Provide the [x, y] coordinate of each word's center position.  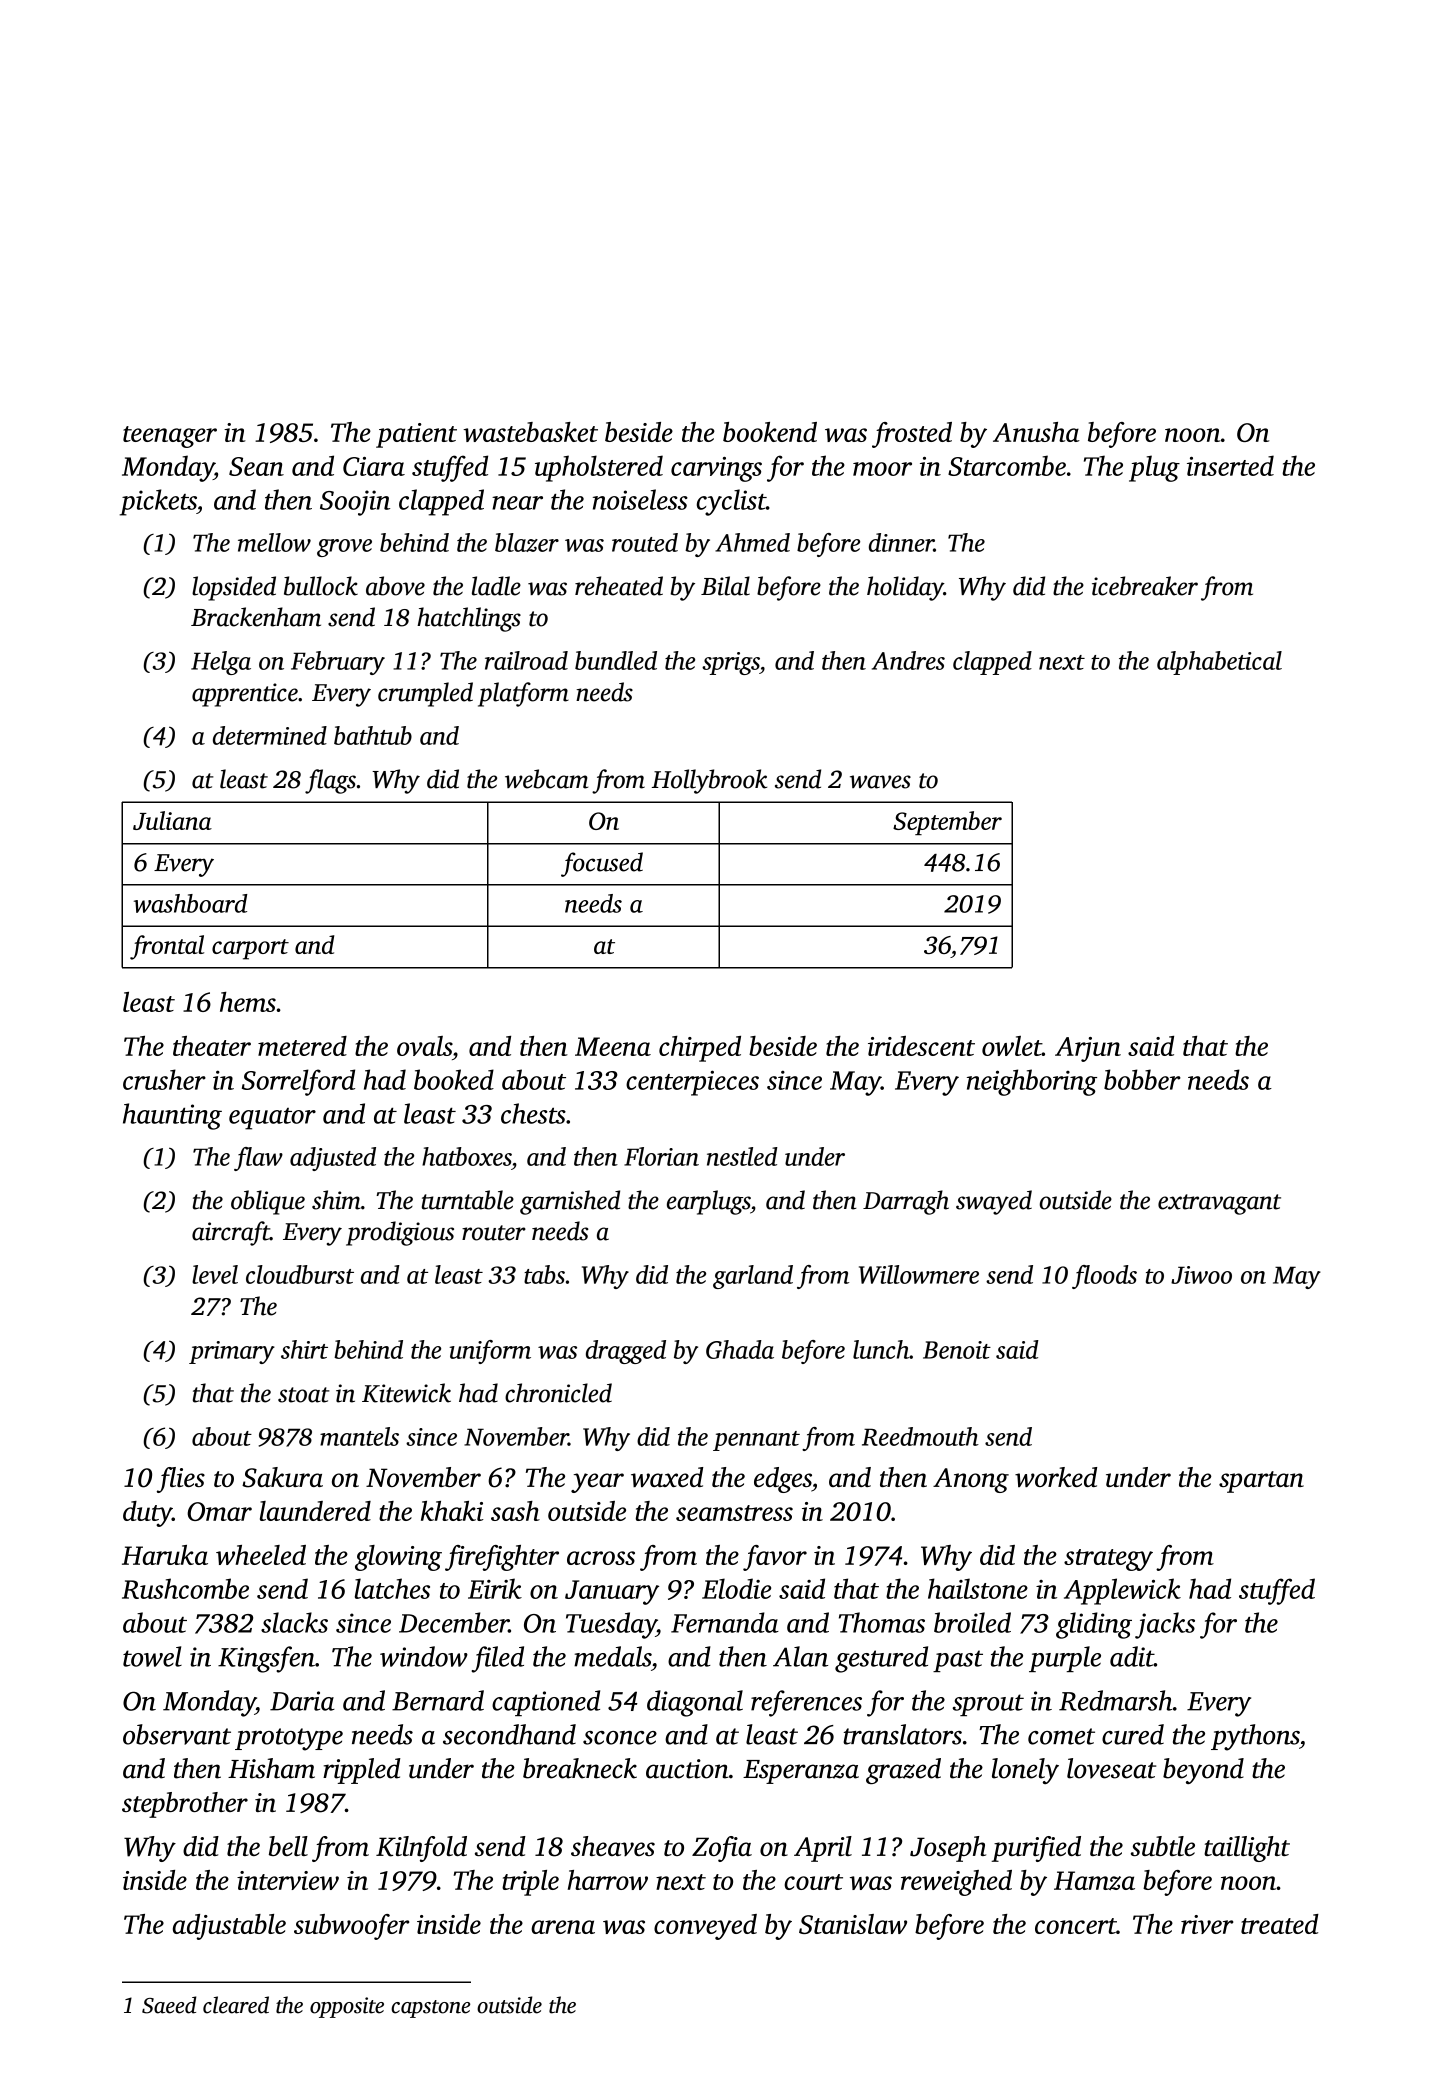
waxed [667, 1477]
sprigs [731, 663]
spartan [1261, 1482]
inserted [1230, 465]
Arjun [1088, 1049]
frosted [912, 435]
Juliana [172, 820]
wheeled [261, 1555]
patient [416, 435]
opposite [347, 2007]
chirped [700, 1049]
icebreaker [1145, 586]
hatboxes [466, 1156]
